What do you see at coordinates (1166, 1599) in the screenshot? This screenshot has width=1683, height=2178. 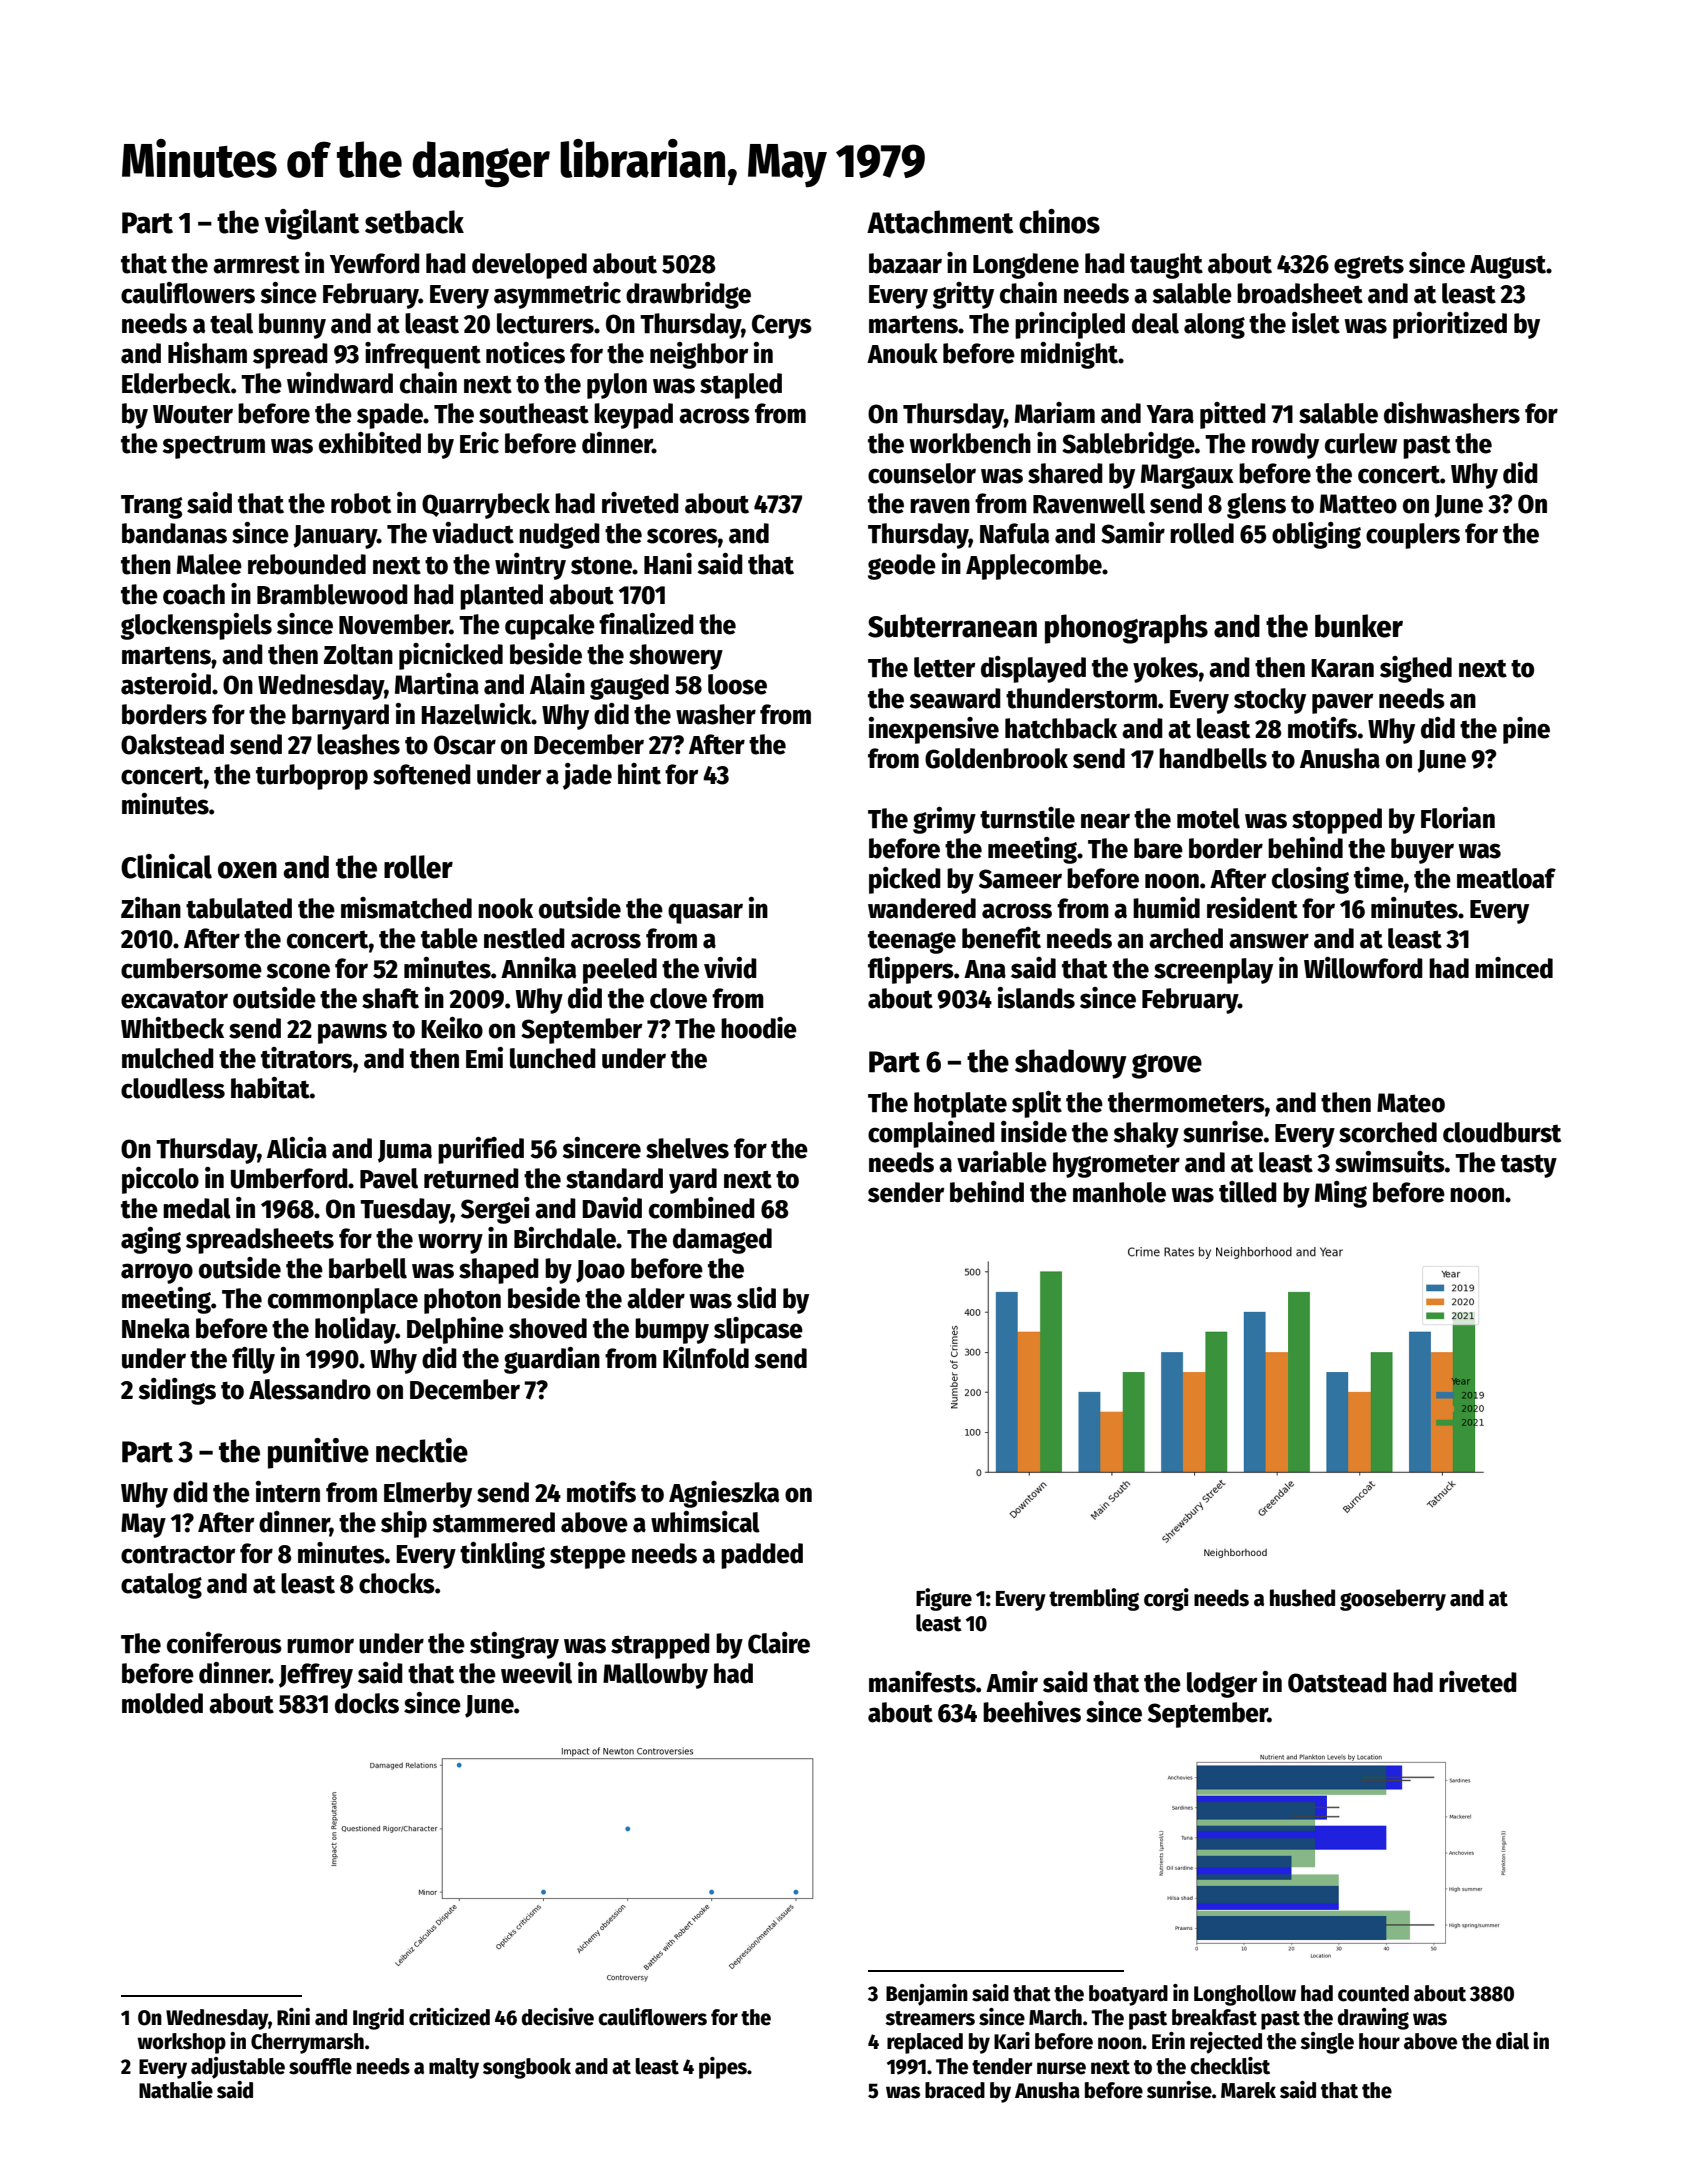 I see `corgi` at bounding box center [1166, 1599].
